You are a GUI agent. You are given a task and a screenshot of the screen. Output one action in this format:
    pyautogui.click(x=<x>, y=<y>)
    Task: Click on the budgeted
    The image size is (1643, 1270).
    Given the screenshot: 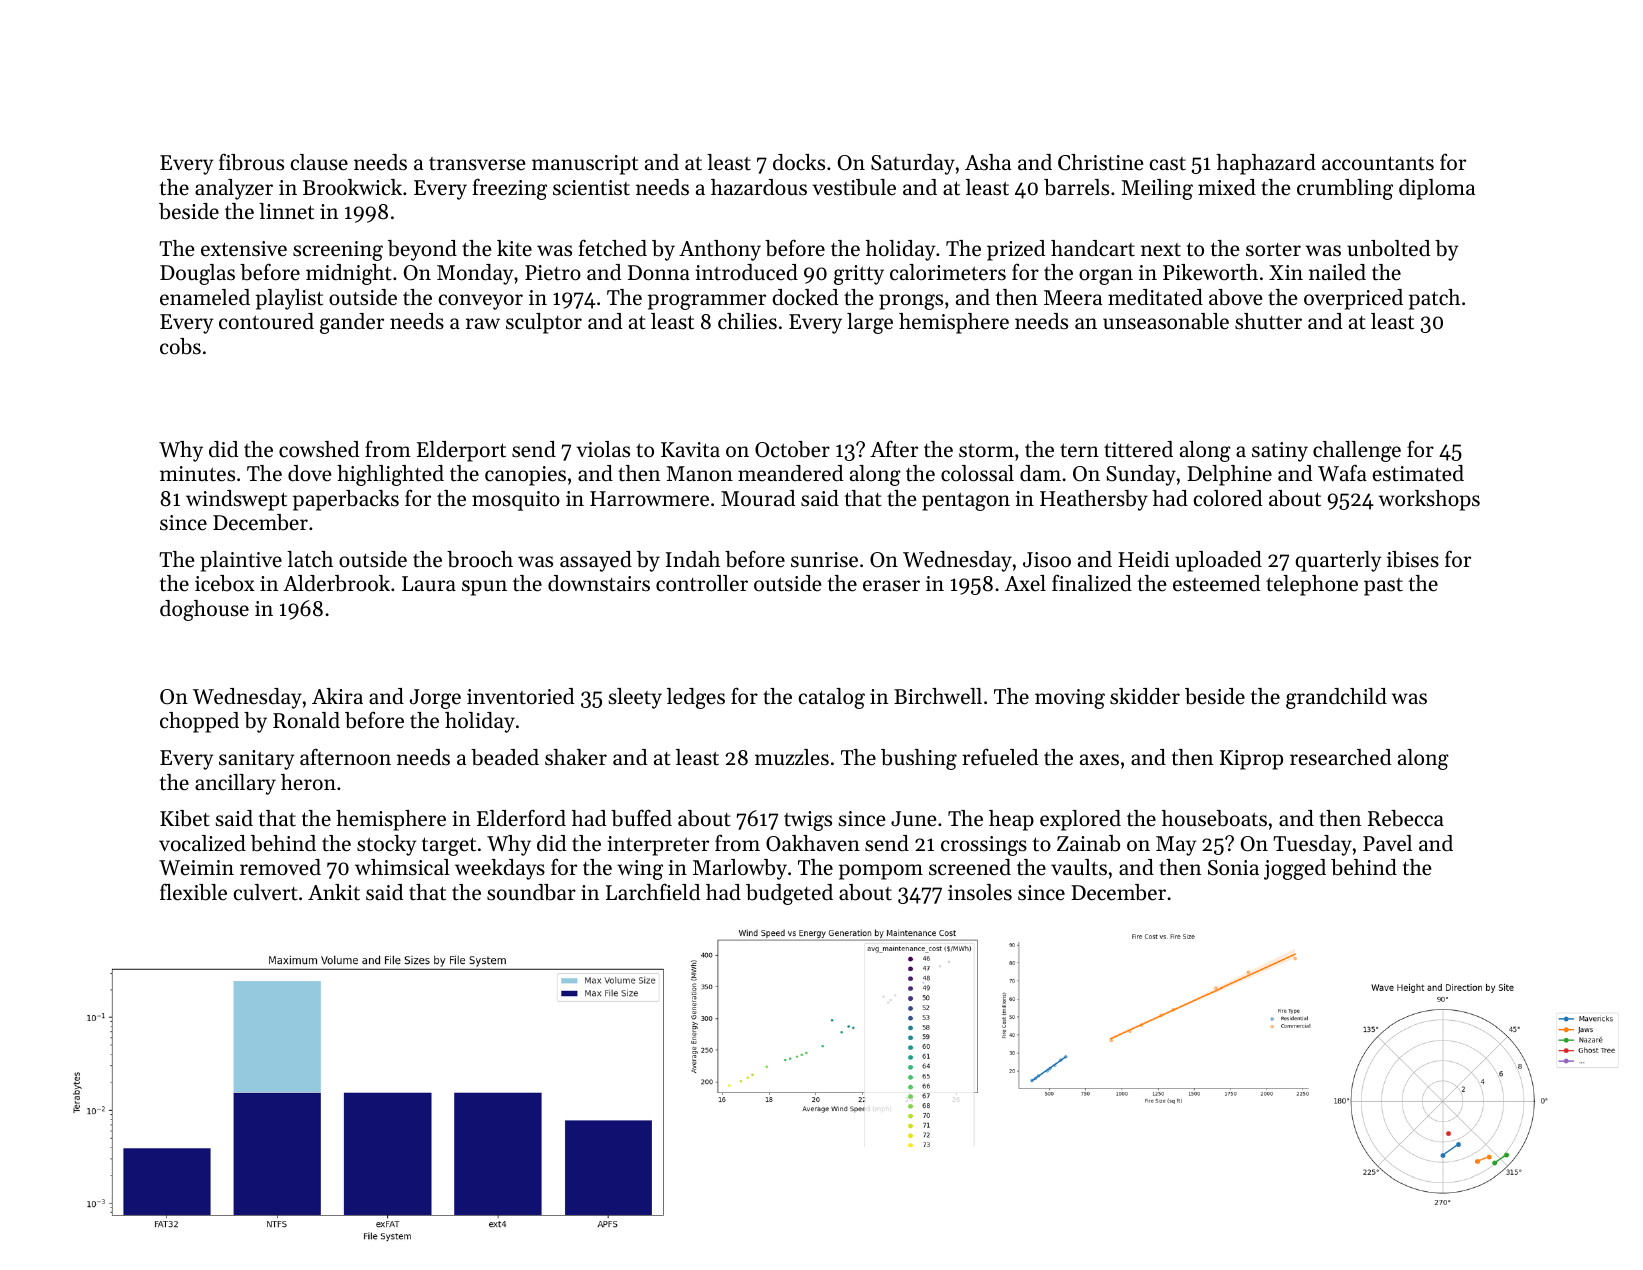 What is the action you would take?
    pyautogui.click(x=789, y=894)
